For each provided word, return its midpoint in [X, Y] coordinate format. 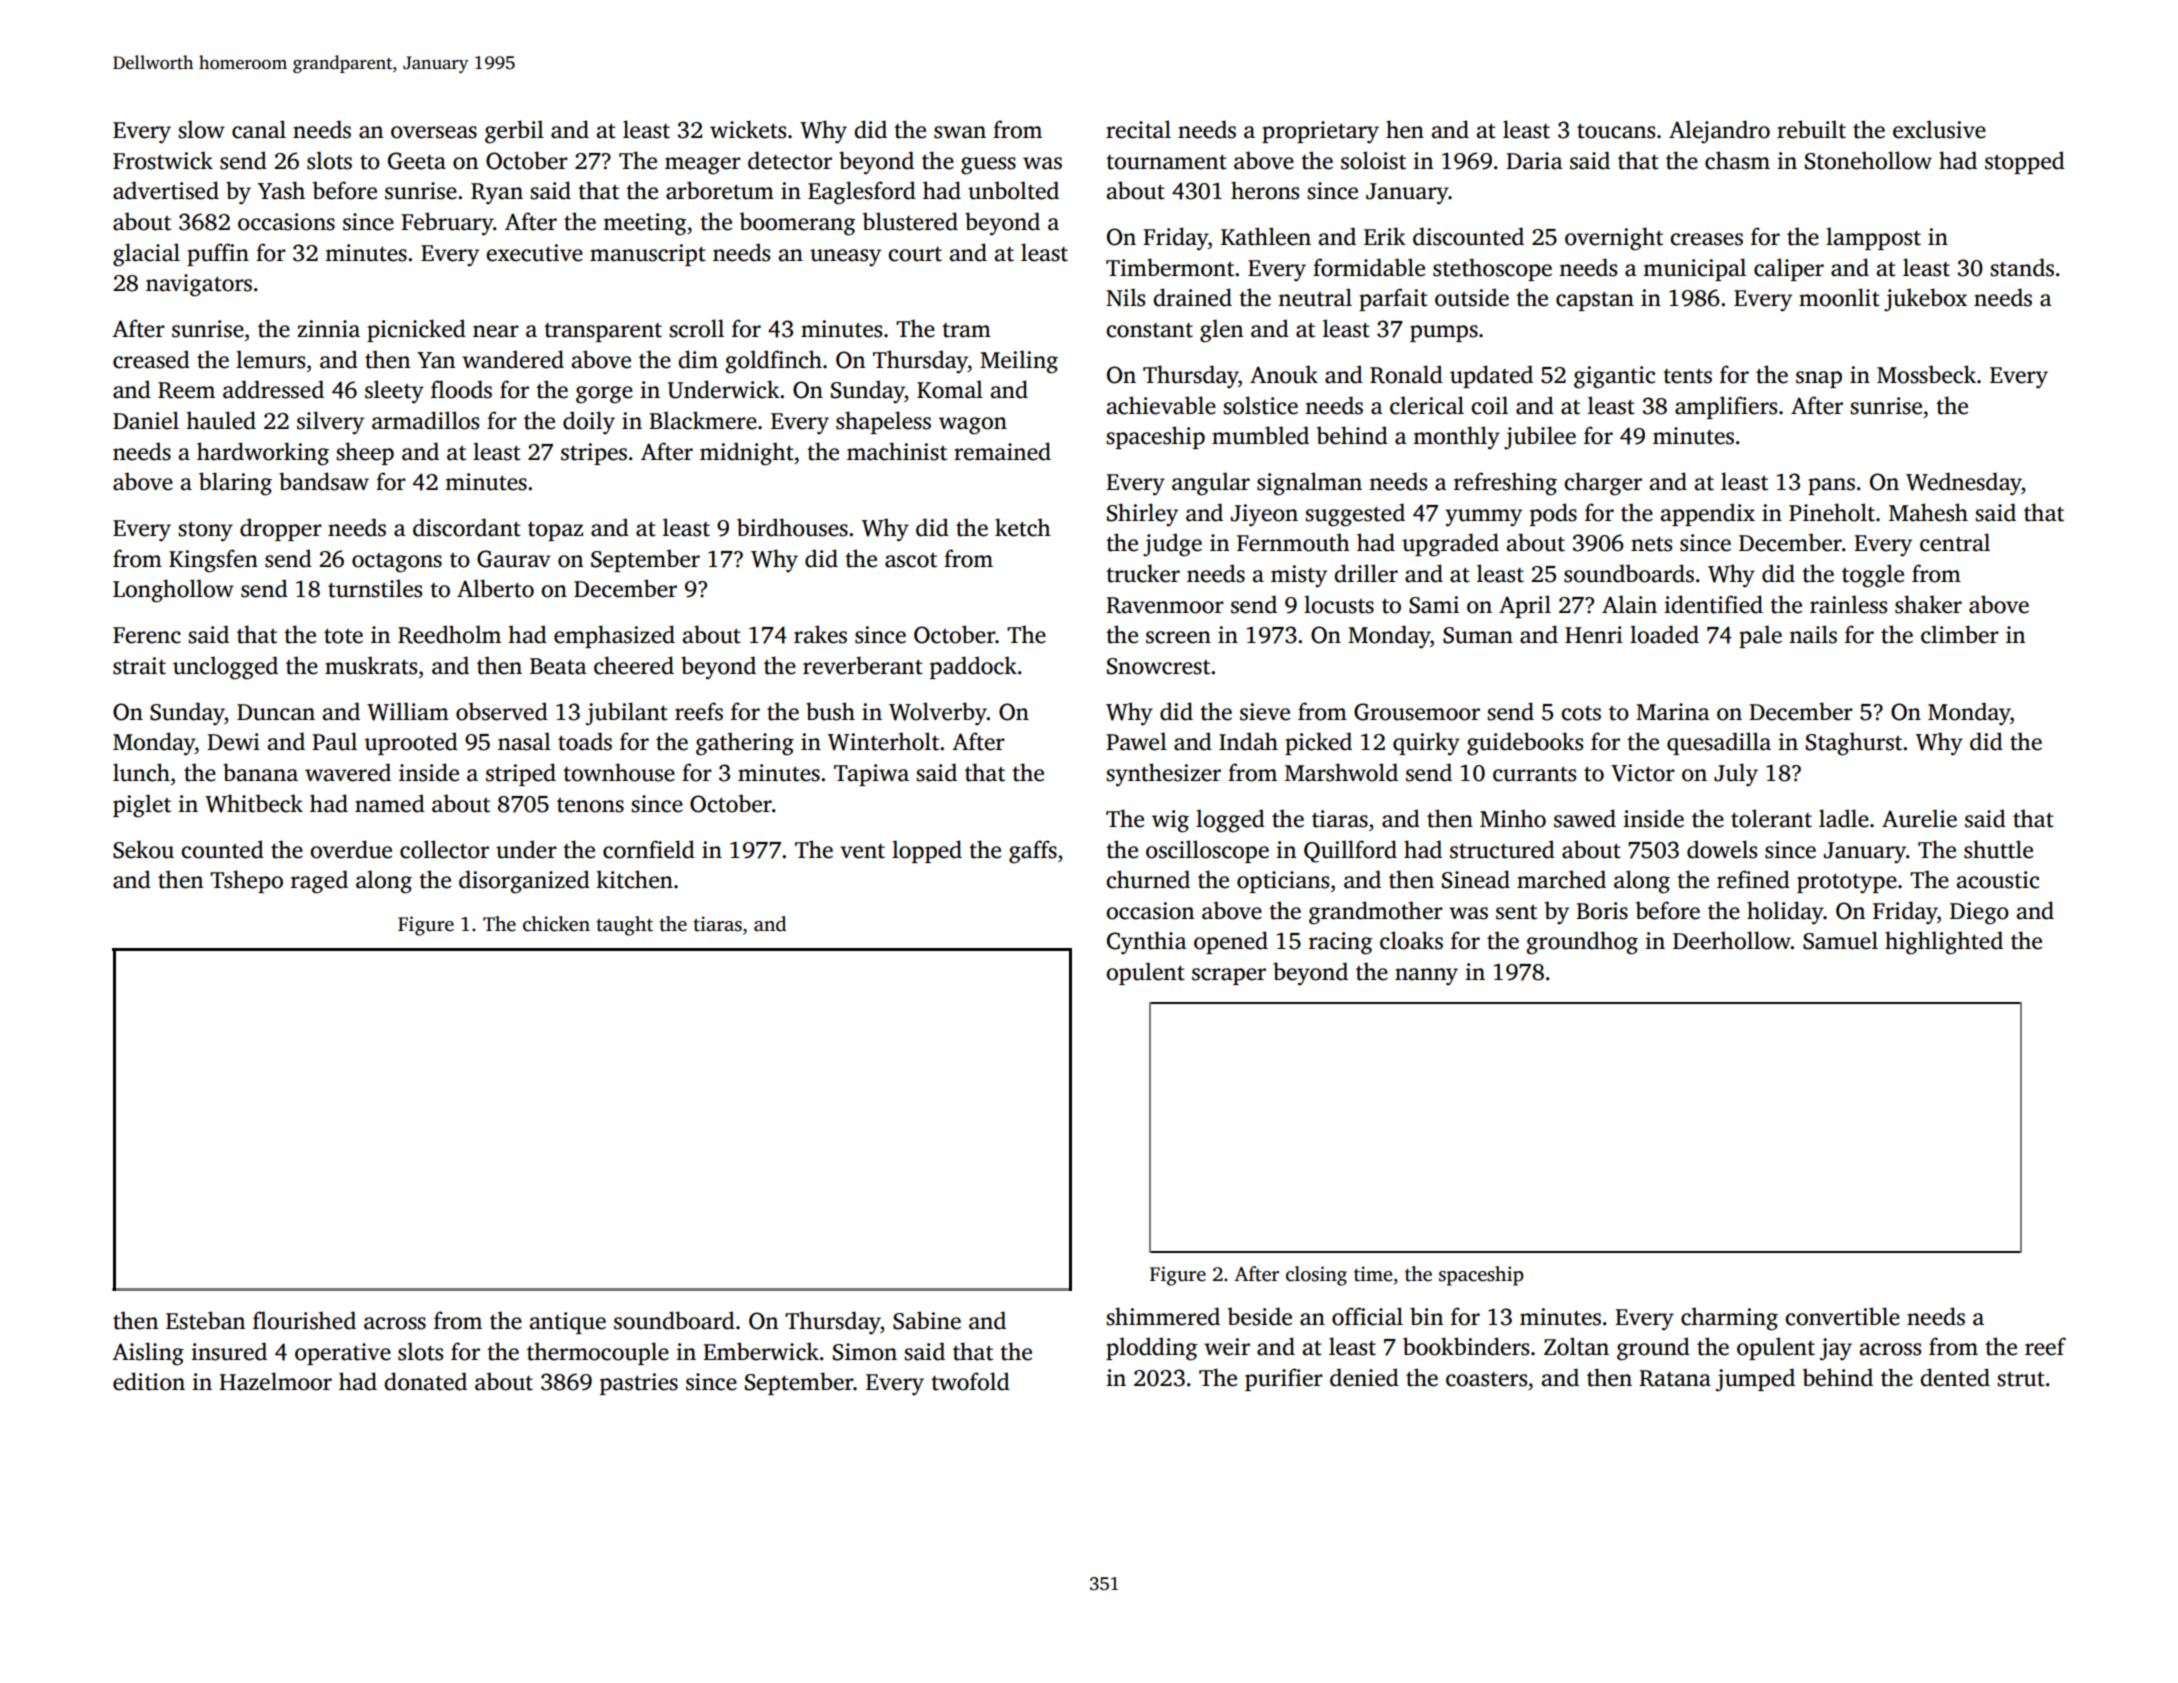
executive [534, 253]
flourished [304, 1320]
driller [1366, 573]
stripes [594, 454]
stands [2022, 267]
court [915, 254]
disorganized [524, 882]
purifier [1284, 1379]
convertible [1842, 1316]
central [1955, 542]
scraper [1229, 976]
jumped [1755, 1380]
